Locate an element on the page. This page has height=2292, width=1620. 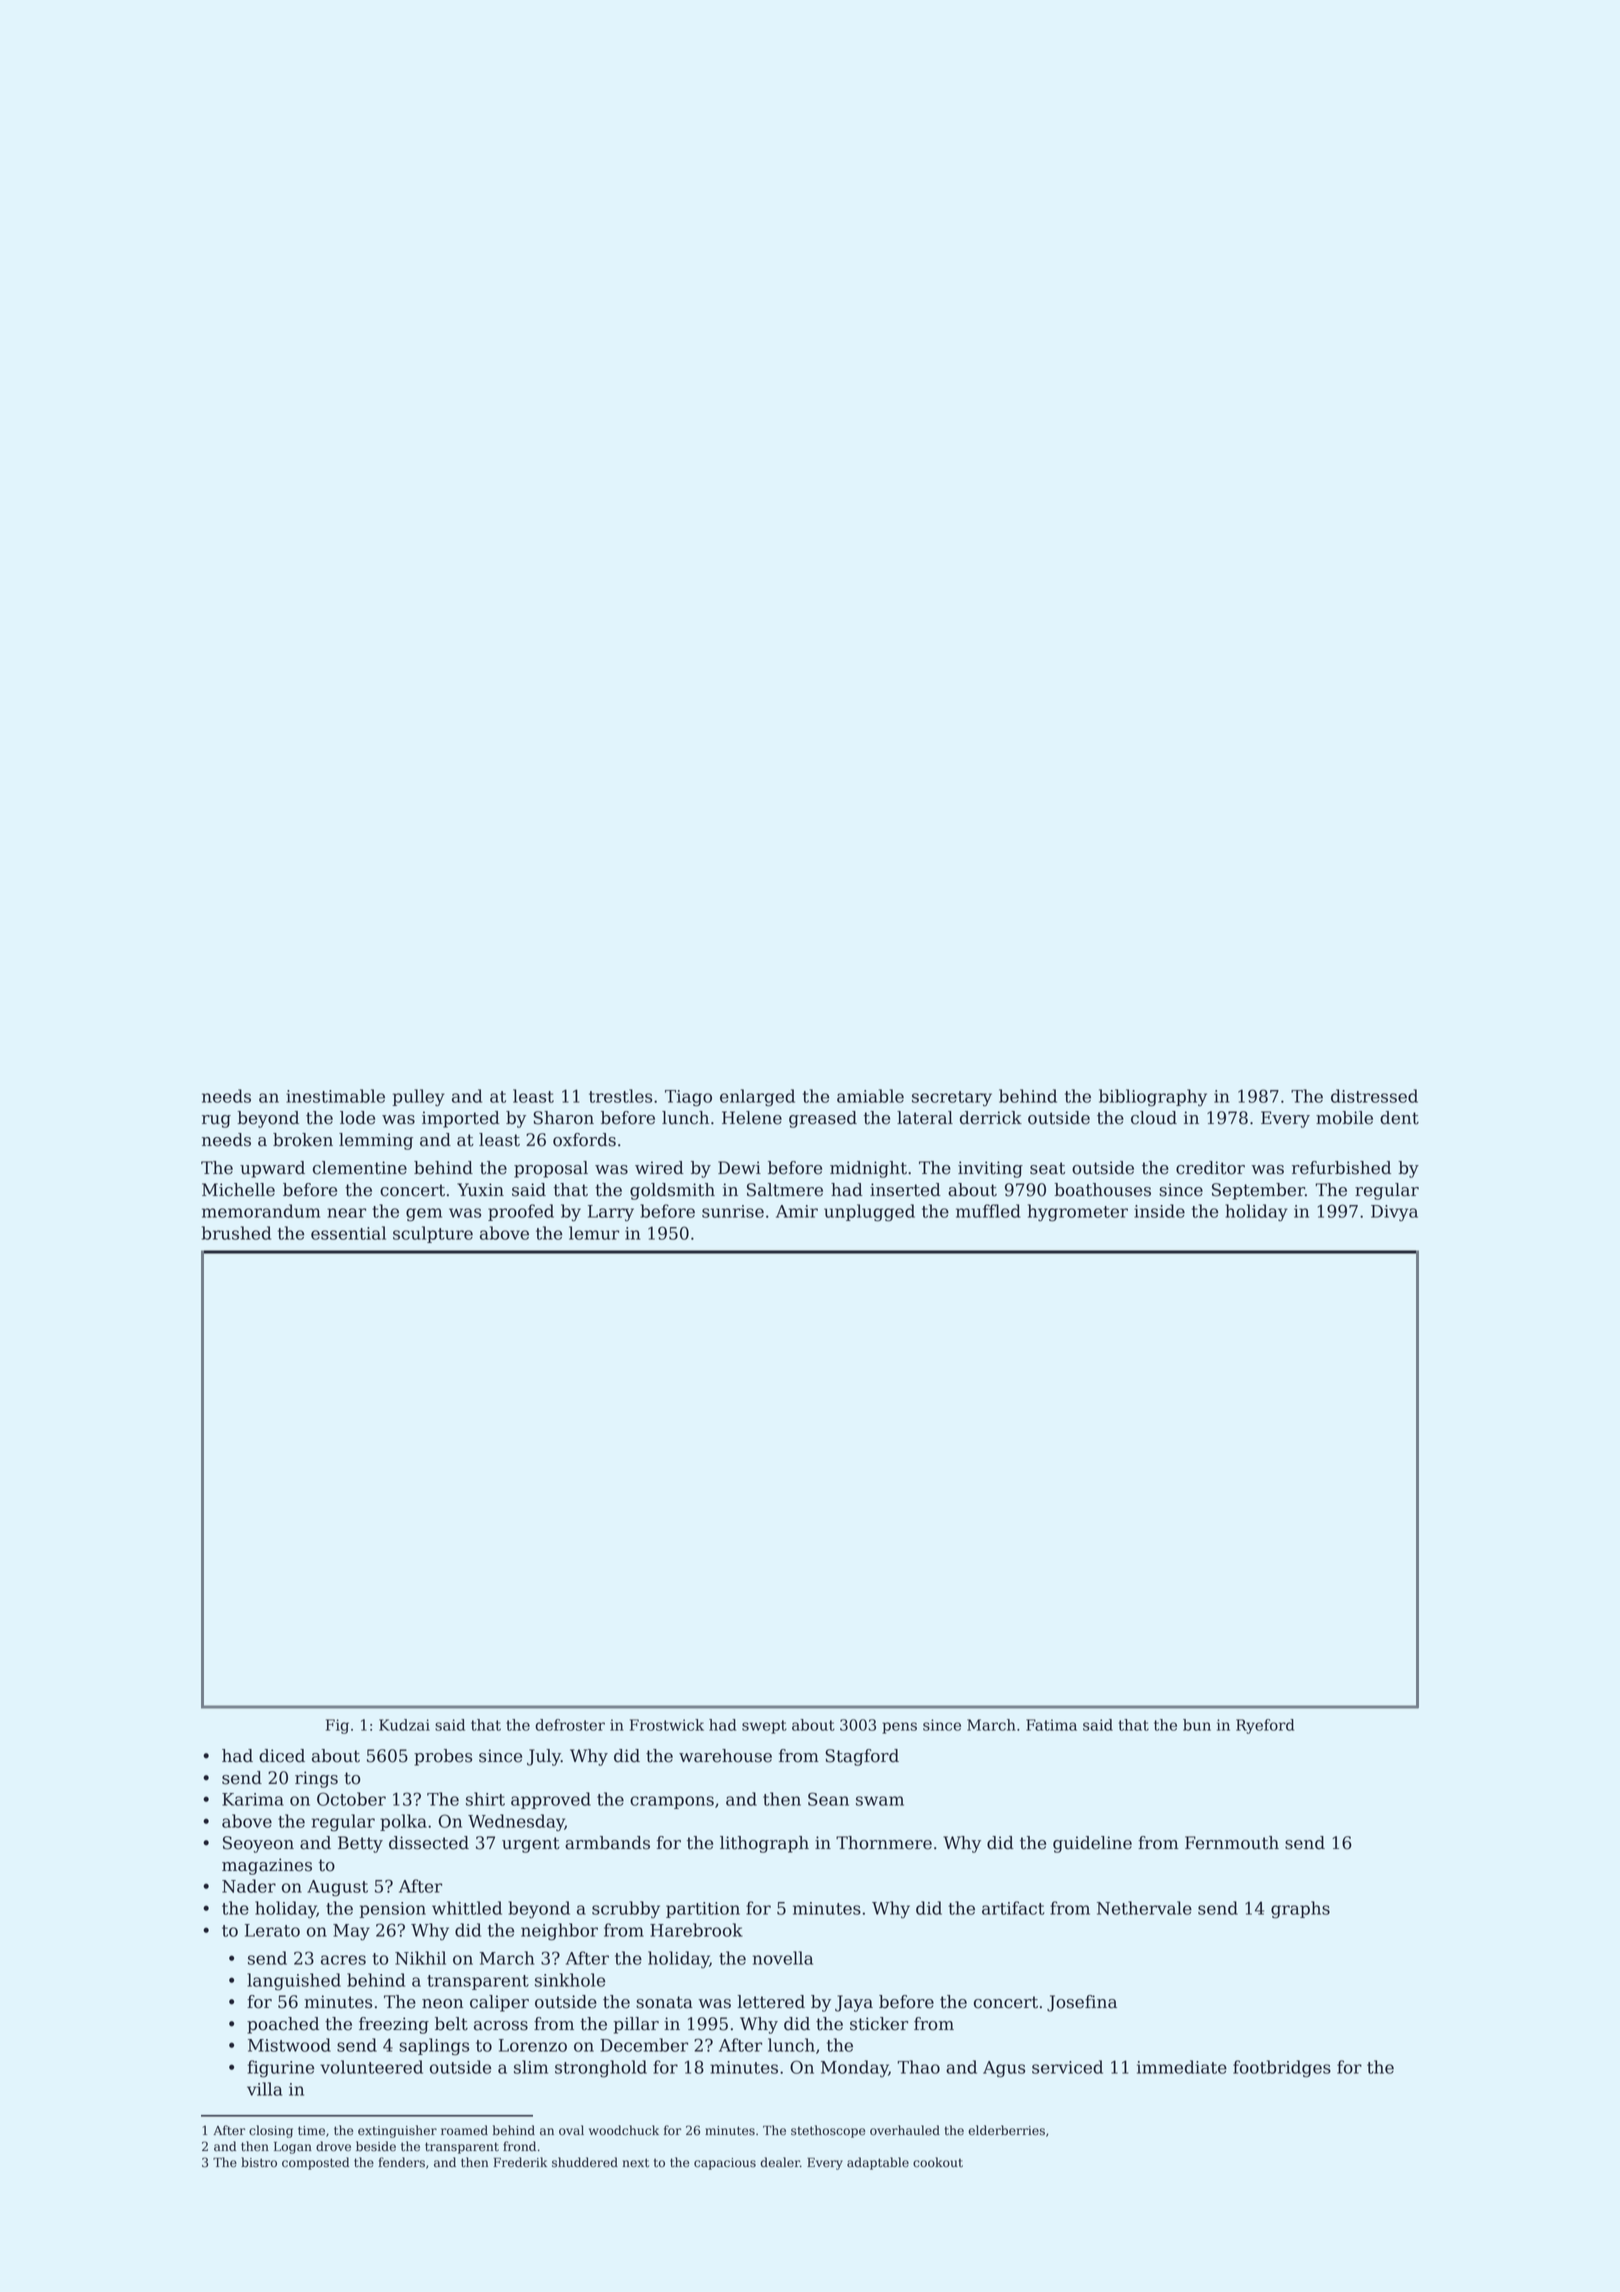
Tiago is located at coordinates (688, 1098).
